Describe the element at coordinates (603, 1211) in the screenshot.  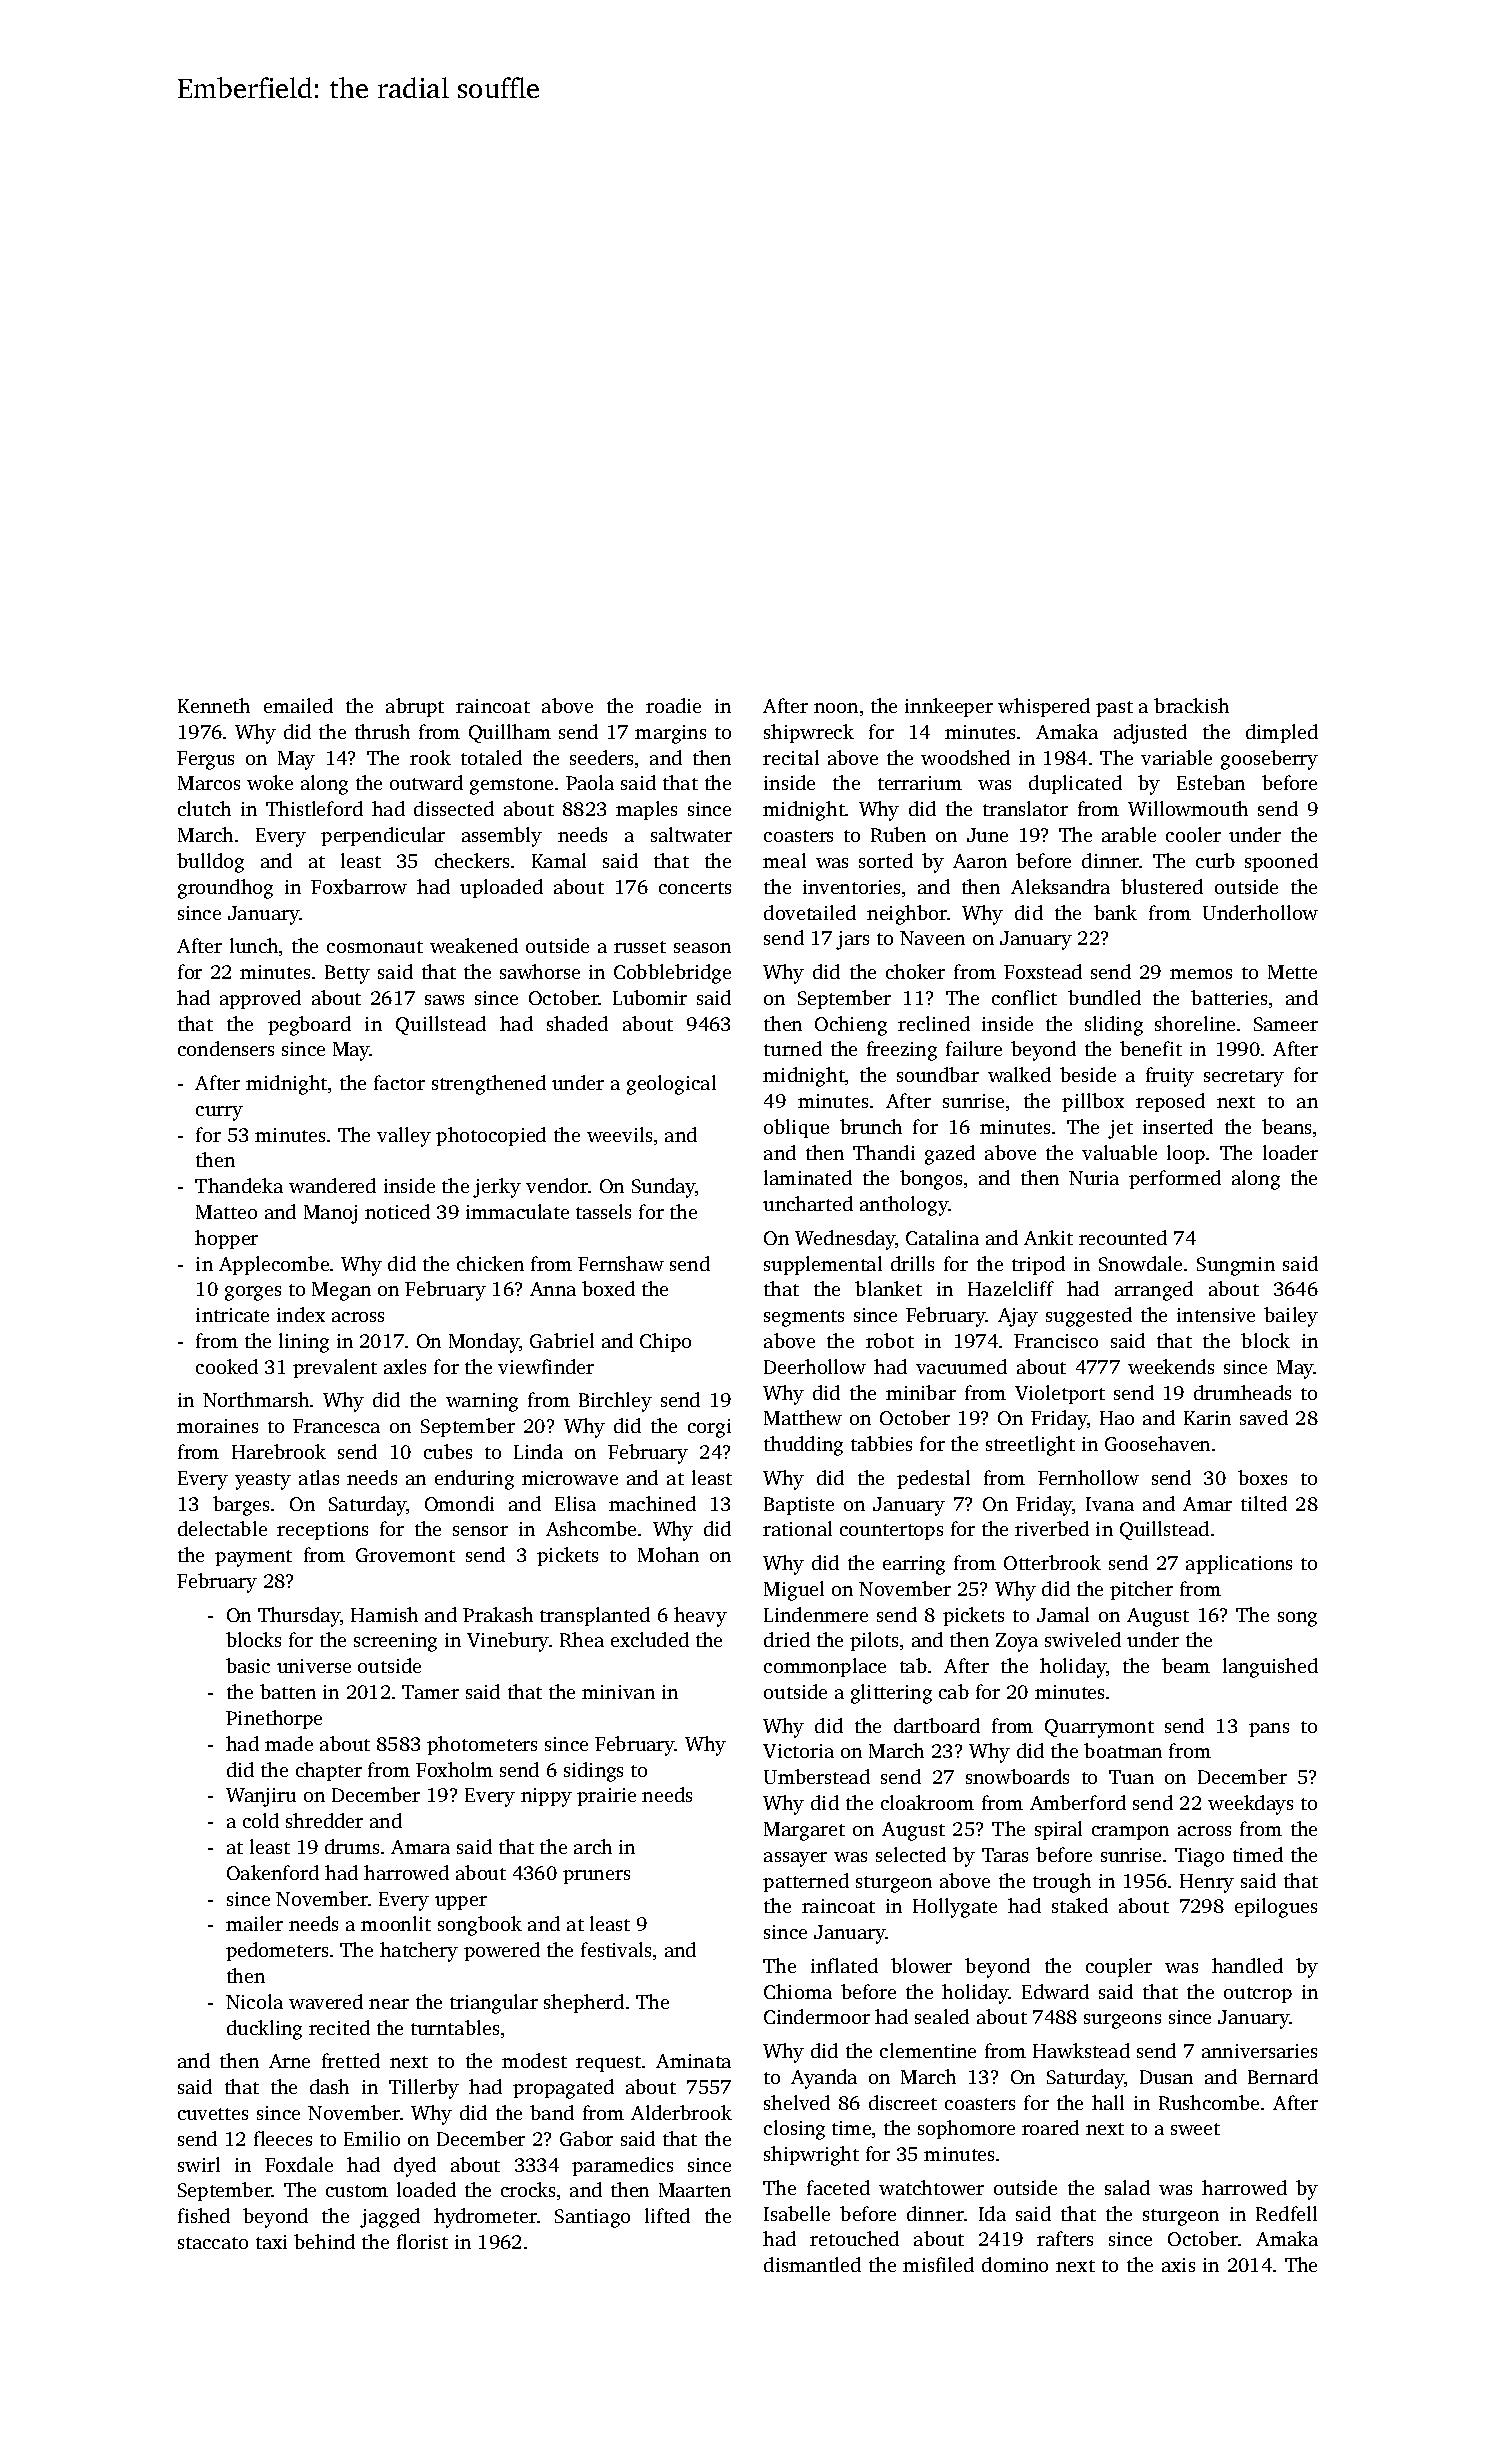
I see `tassels` at that location.
